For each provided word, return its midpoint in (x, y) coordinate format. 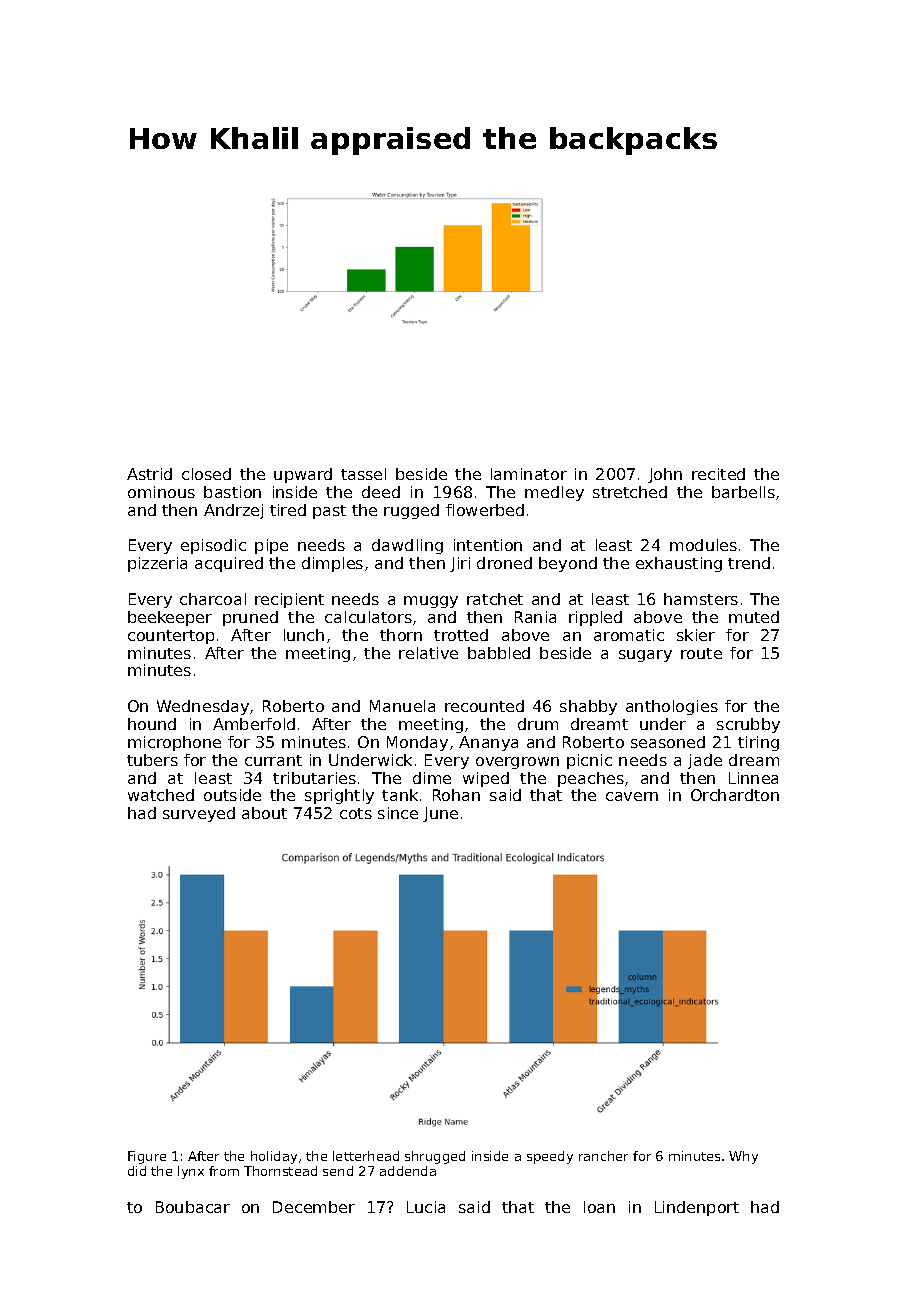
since (398, 813)
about (264, 813)
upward (303, 475)
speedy (550, 1157)
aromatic (629, 635)
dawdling (407, 546)
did (137, 1171)
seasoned (668, 742)
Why (743, 1157)
